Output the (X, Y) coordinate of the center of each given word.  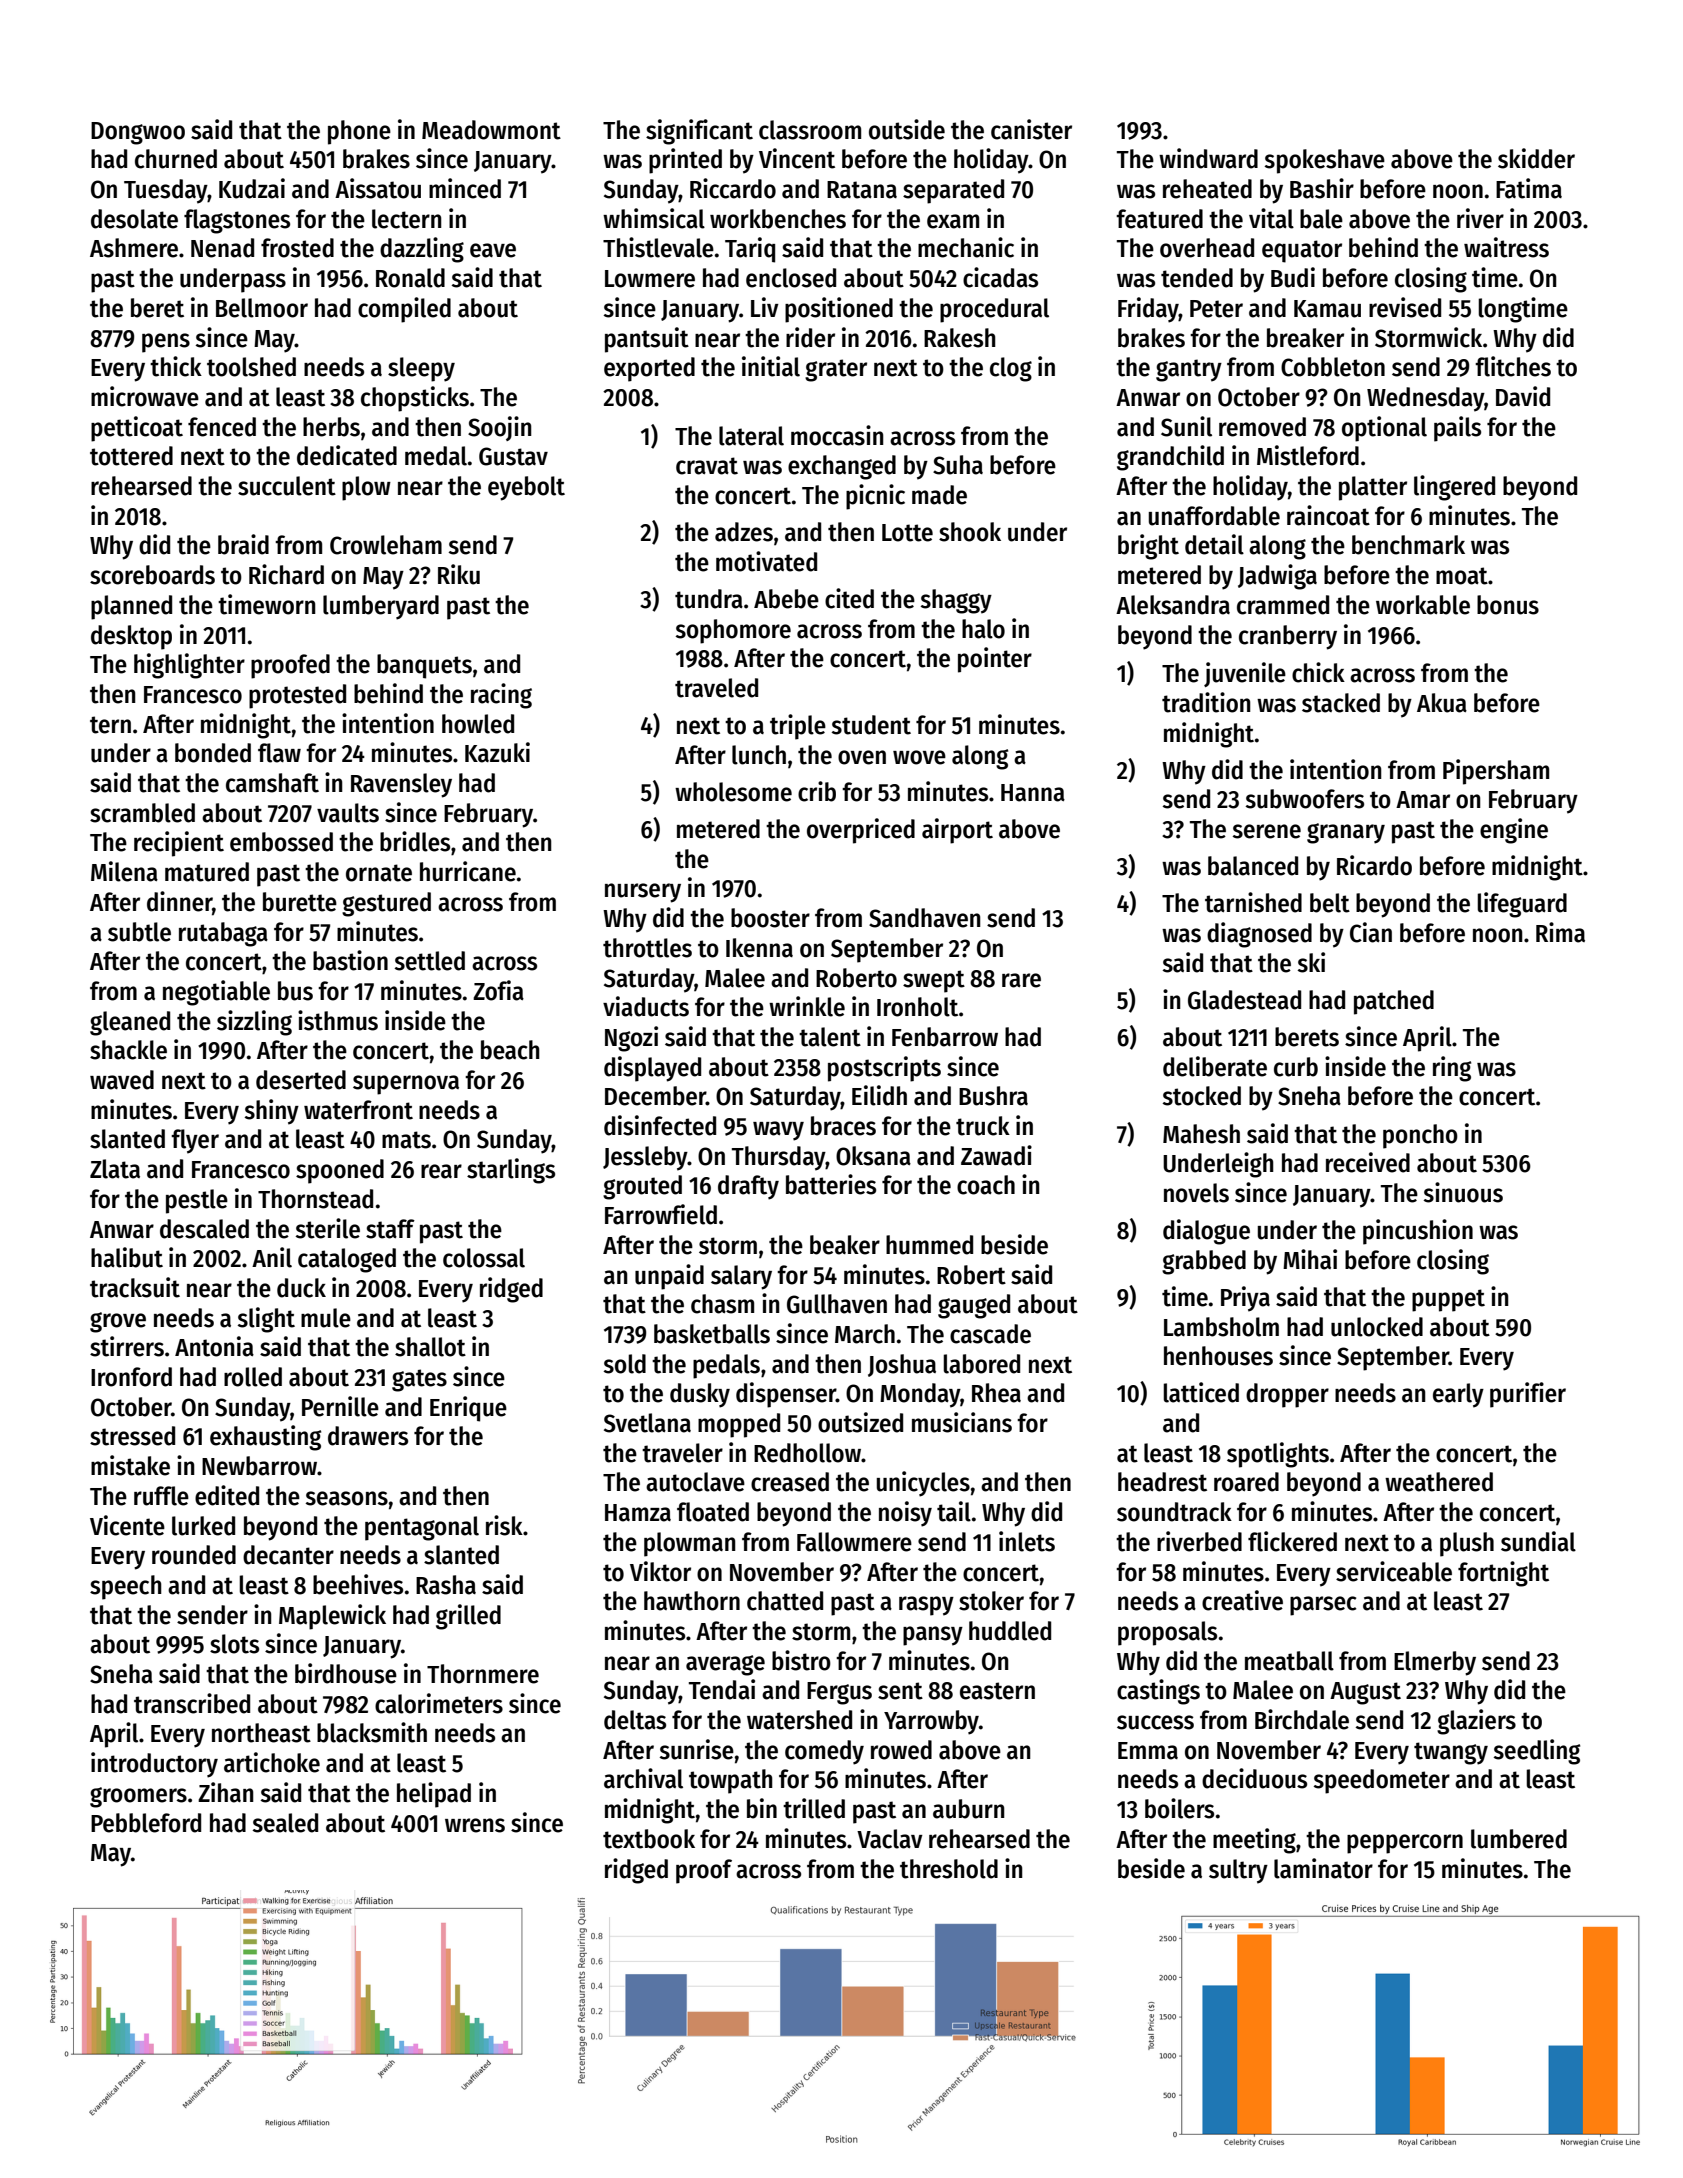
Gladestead (1244, 1000)
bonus (1508, 605)
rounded (194, 1555)
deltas (635, 1720)
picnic (875, 497)
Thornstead (315, 1199)
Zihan (226, 1792)
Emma (1148, 1751)
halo (983, 629)
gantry (1189, 370)
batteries (831, 1184)
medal (436, 456)
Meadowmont (491, 130)
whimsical (654, 218)
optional (1384, 429)
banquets (424, 666)
